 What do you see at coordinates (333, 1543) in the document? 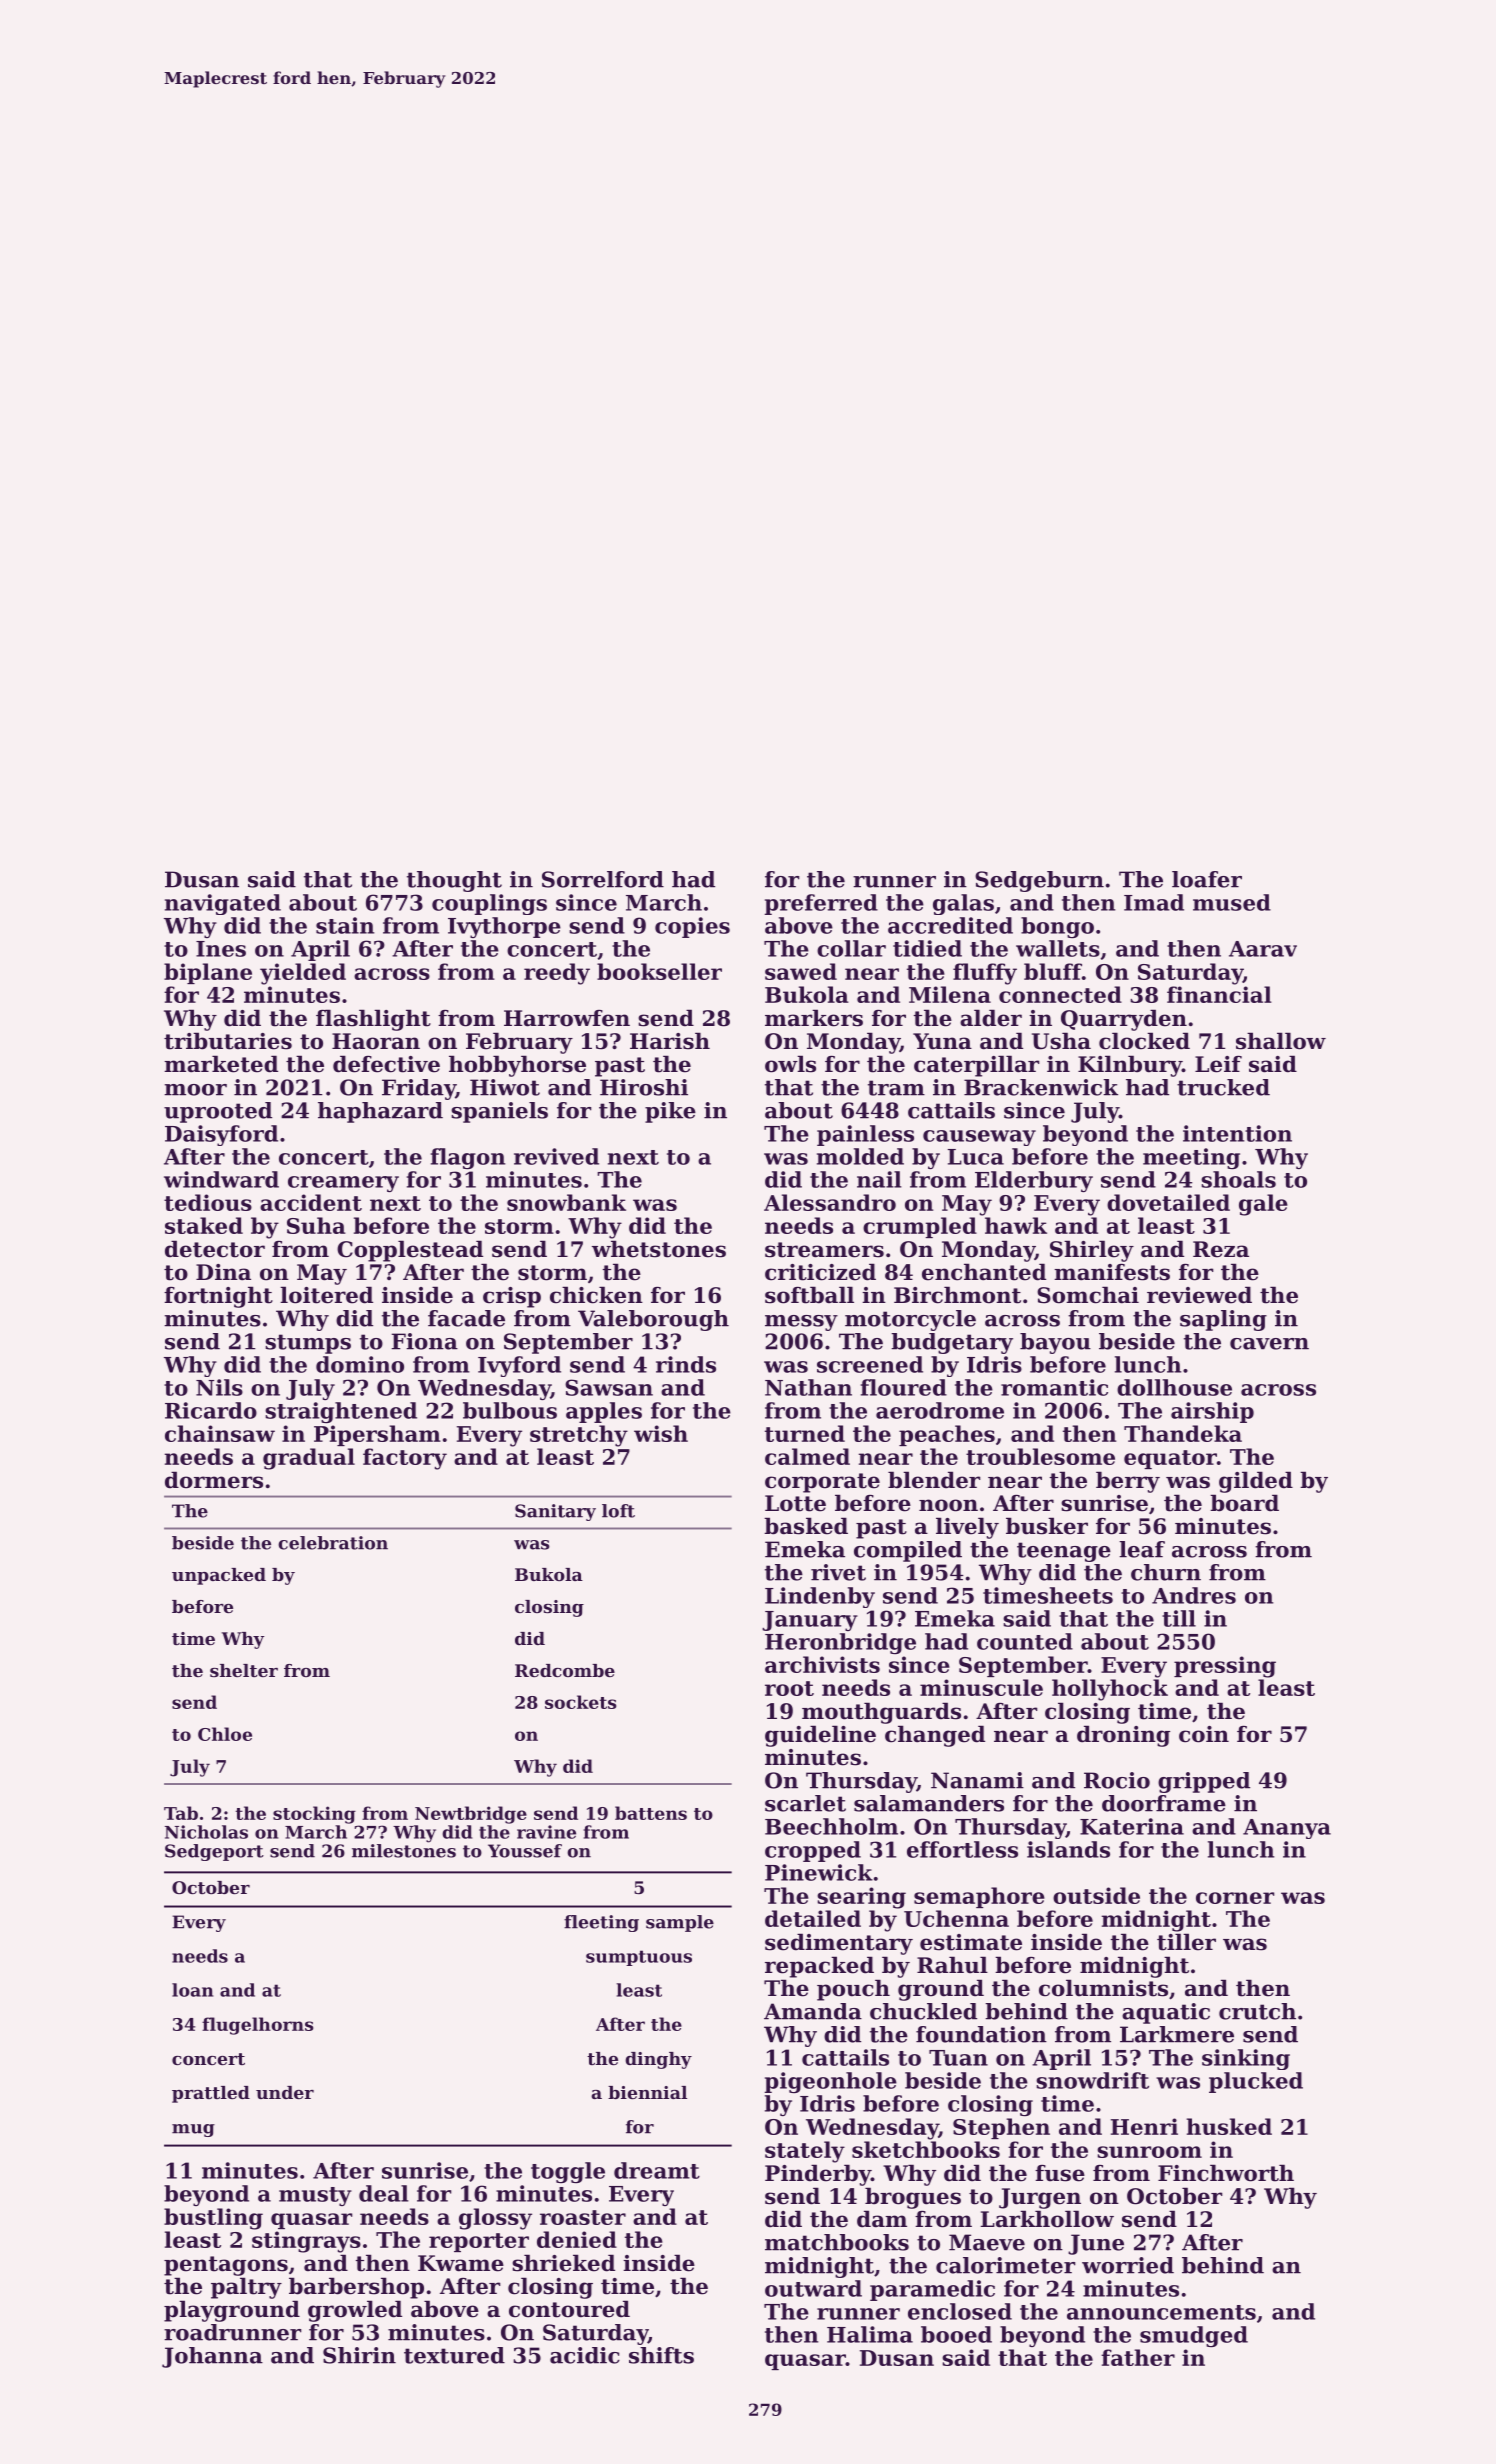
I see `celebration` at bounding box center [333, 1543].
